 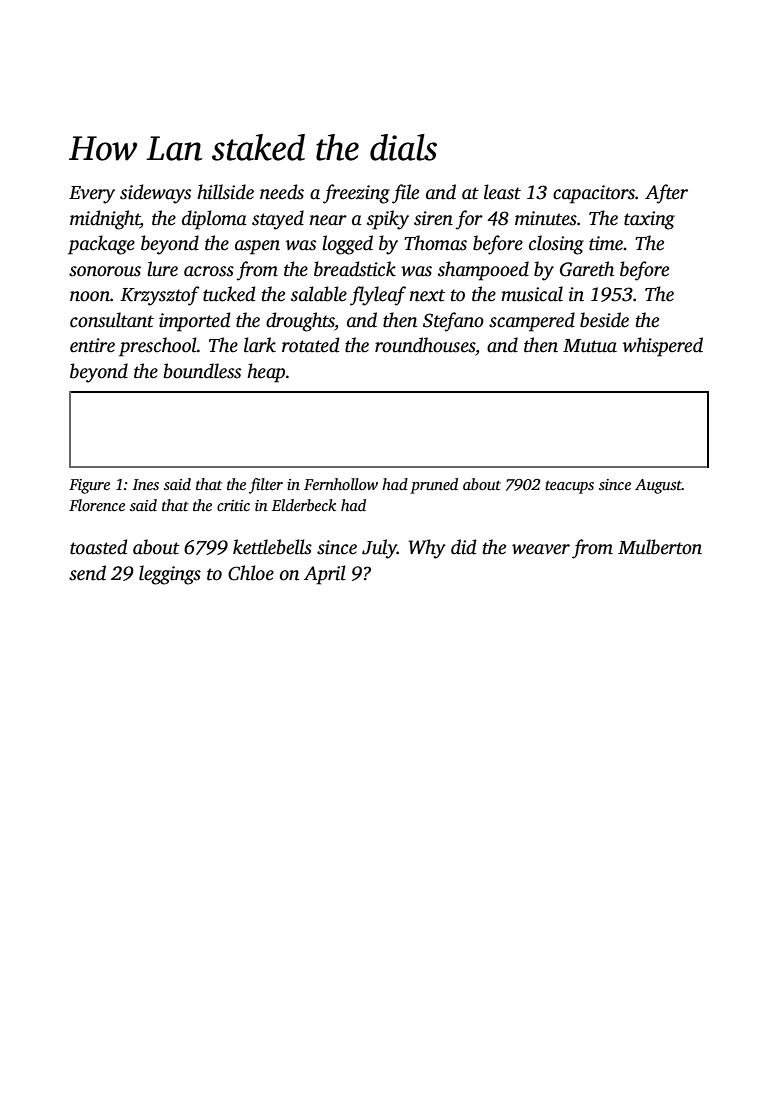 I want to click on midnight, so click(x=105, y=220).
